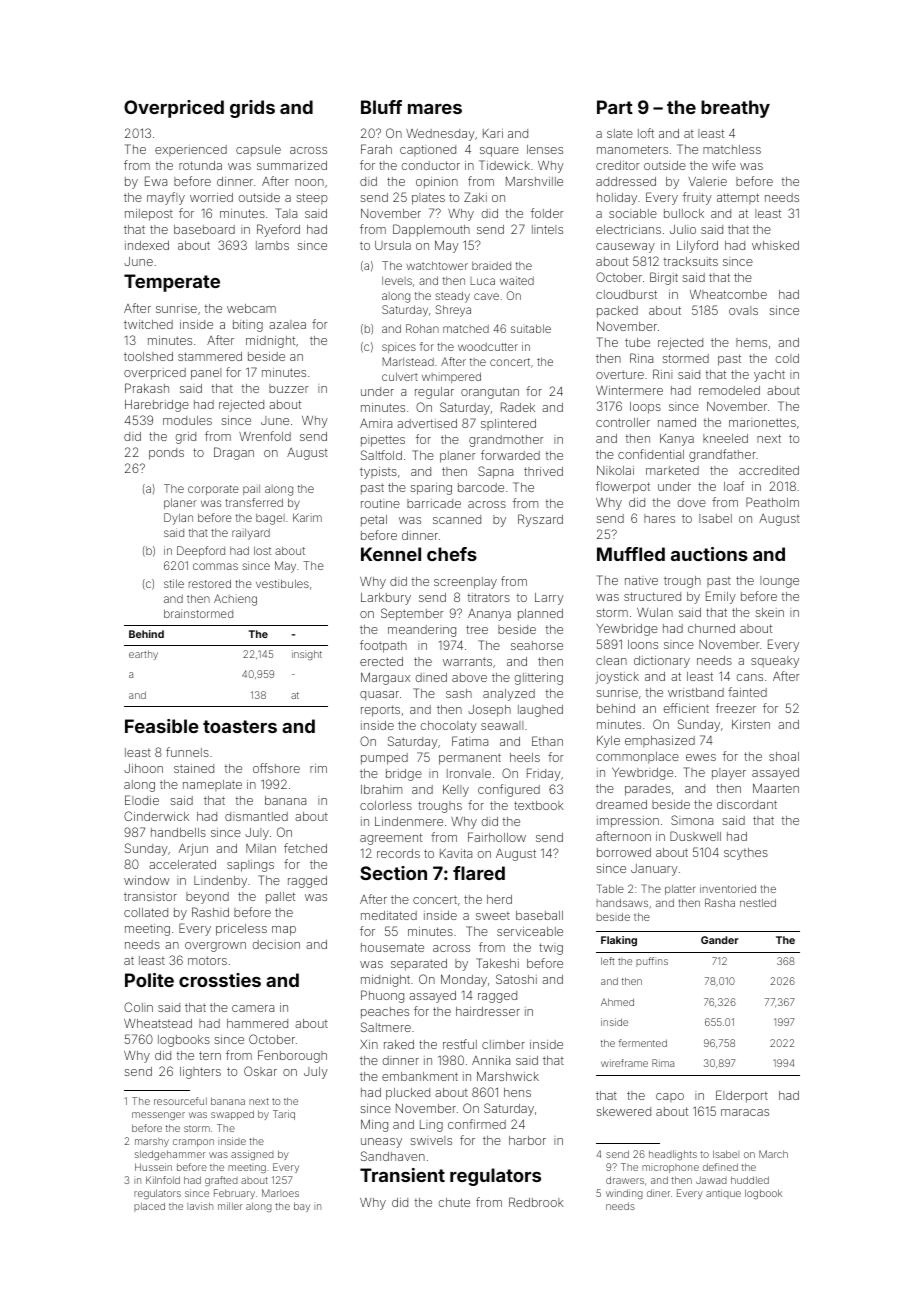  Describe the element at coordinates (393, 873) in the image. I see `Section` at that location.
